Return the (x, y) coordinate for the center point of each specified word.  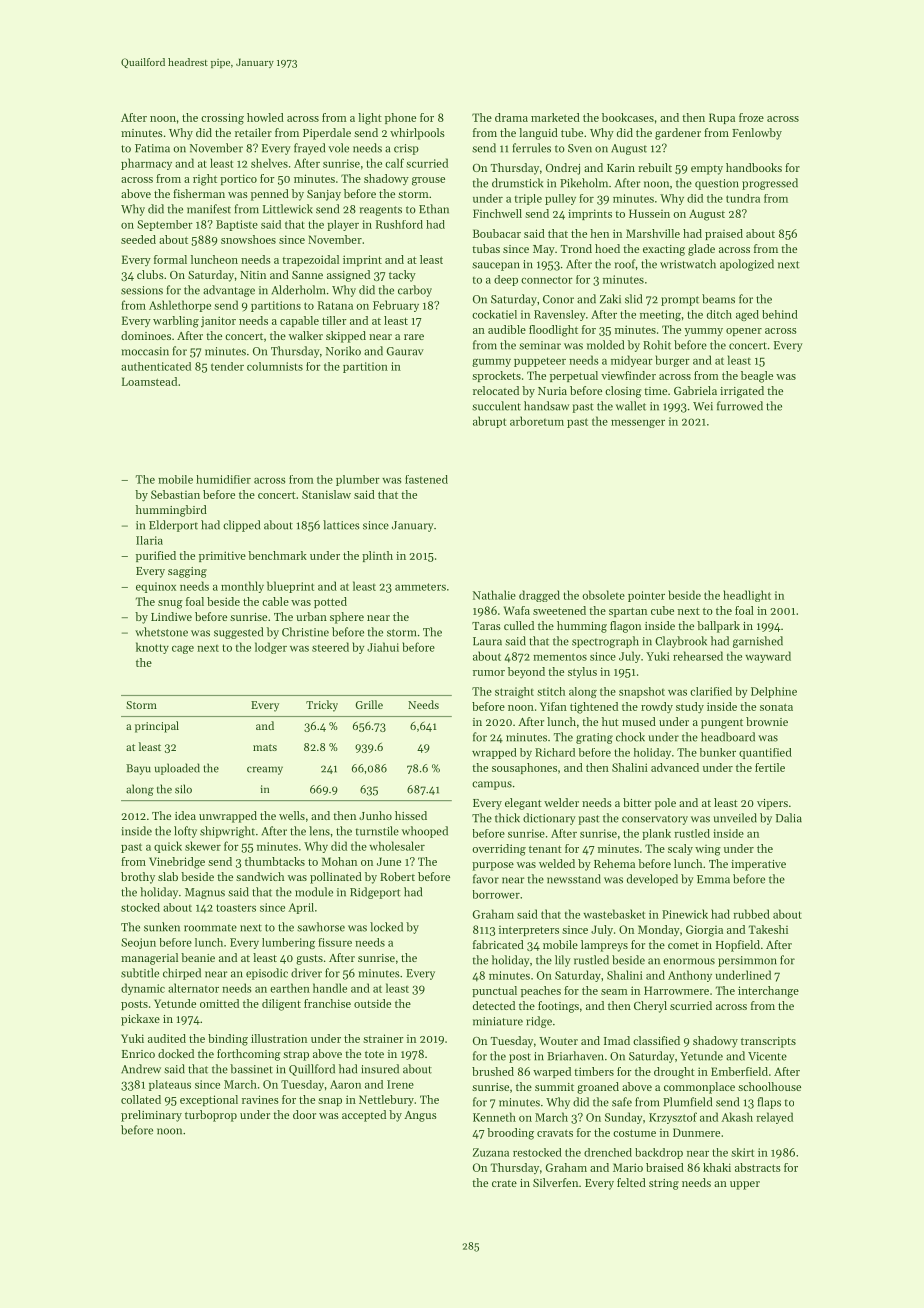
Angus (420, 1116)
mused (639, 721)
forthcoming (248, 1055)
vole (338, 148)
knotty (152, 648)
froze (751, 117)
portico (238, 179)
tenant (545, 849)
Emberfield (739, 1071)
